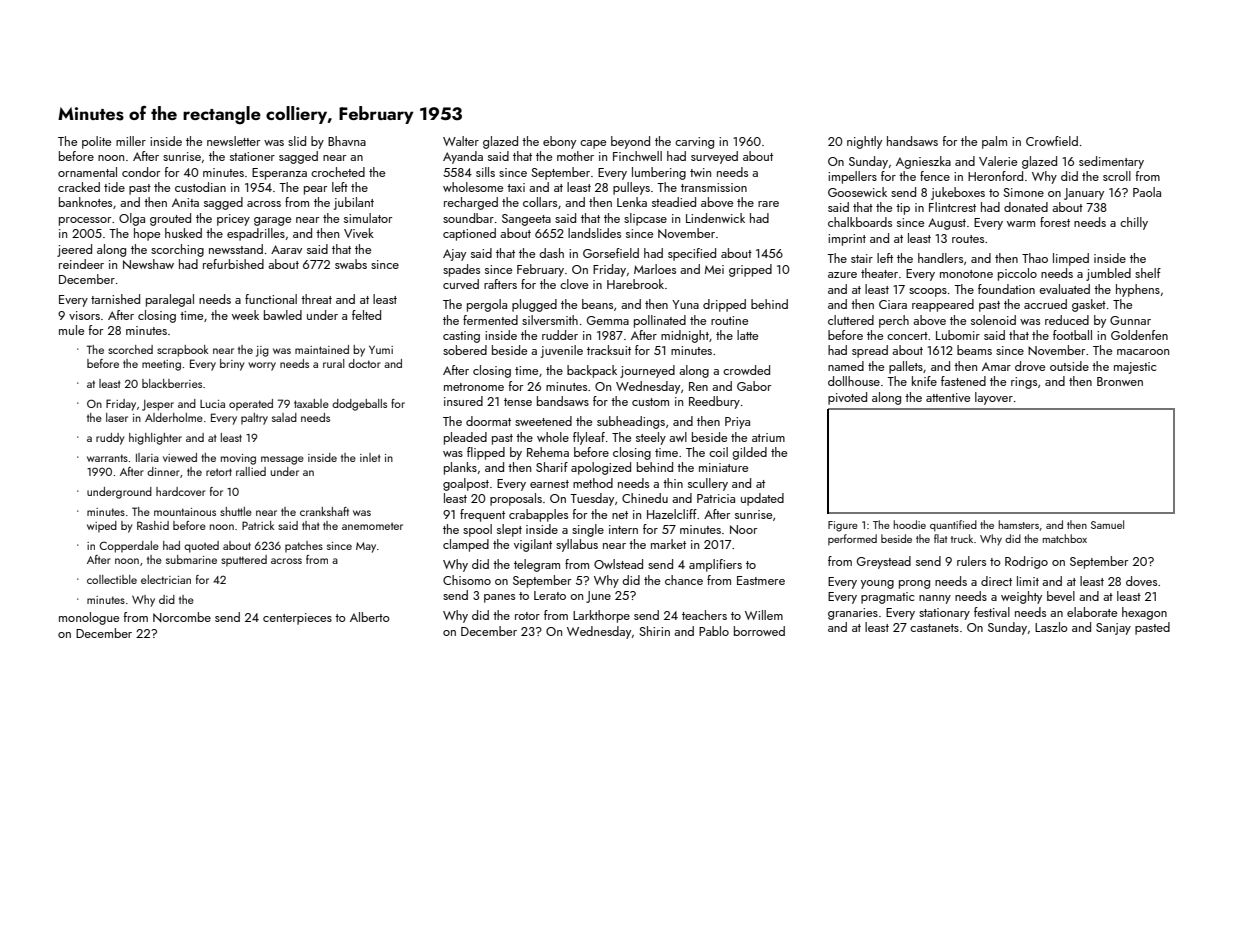 The image size is (1233, 952). Describe the element at coordinates (694, 143) in the screenshot. I see `carving` at that location.
